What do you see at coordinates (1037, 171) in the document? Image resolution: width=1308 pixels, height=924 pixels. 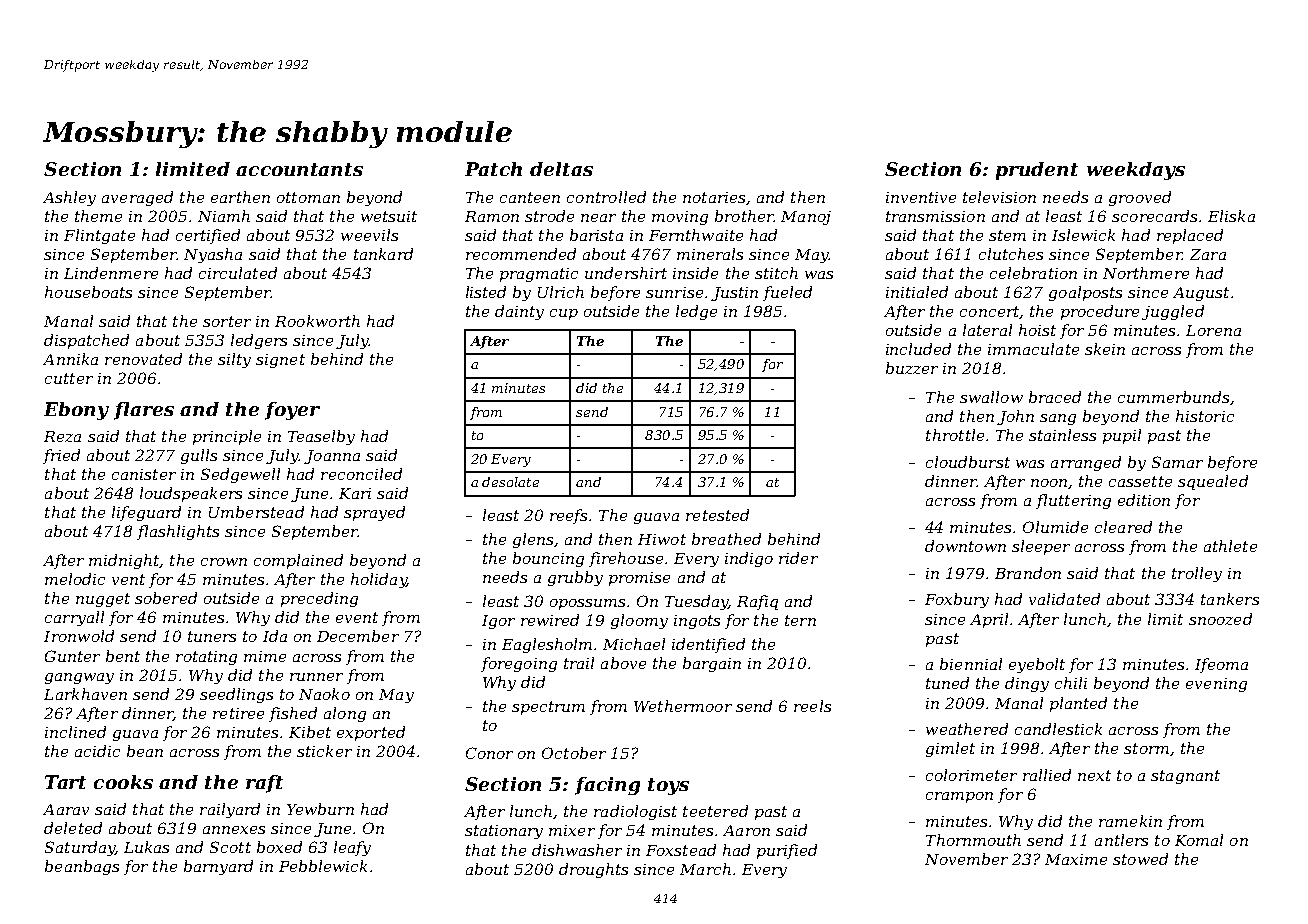 I see `prudent` at bounding box center [1037, 171].
